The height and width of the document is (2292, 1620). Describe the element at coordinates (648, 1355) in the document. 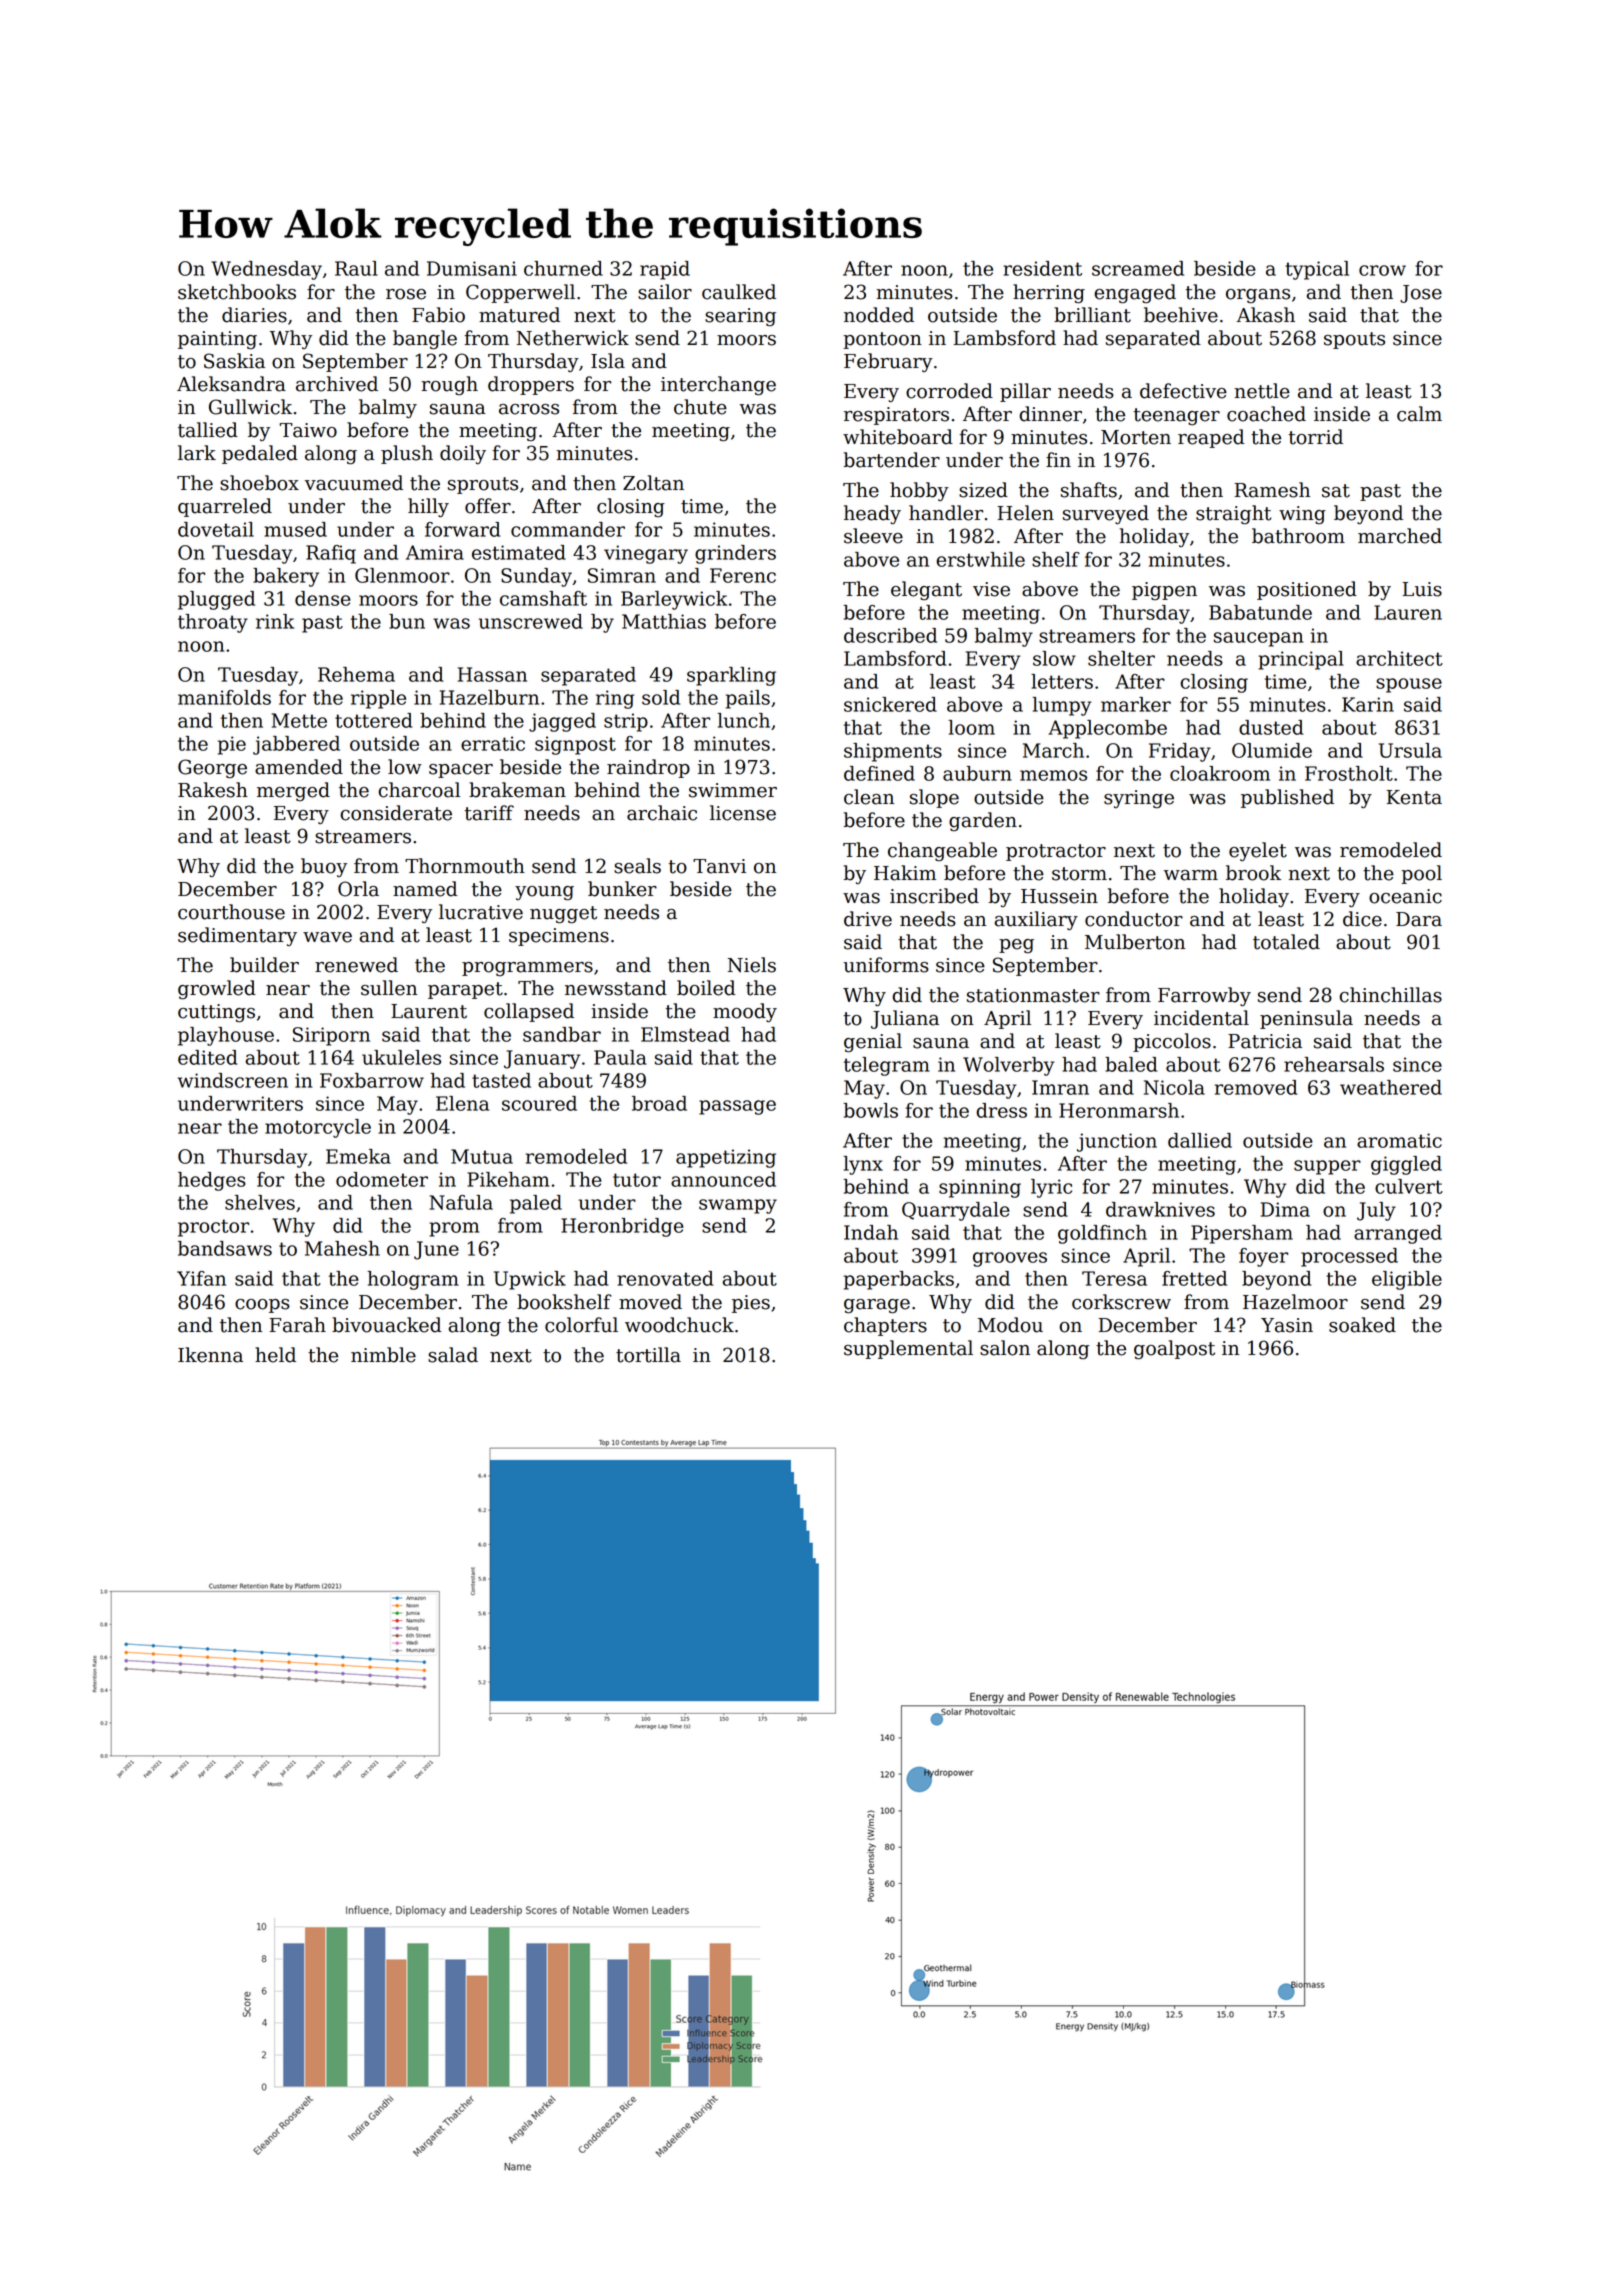

I see `tortilla` at that location.
